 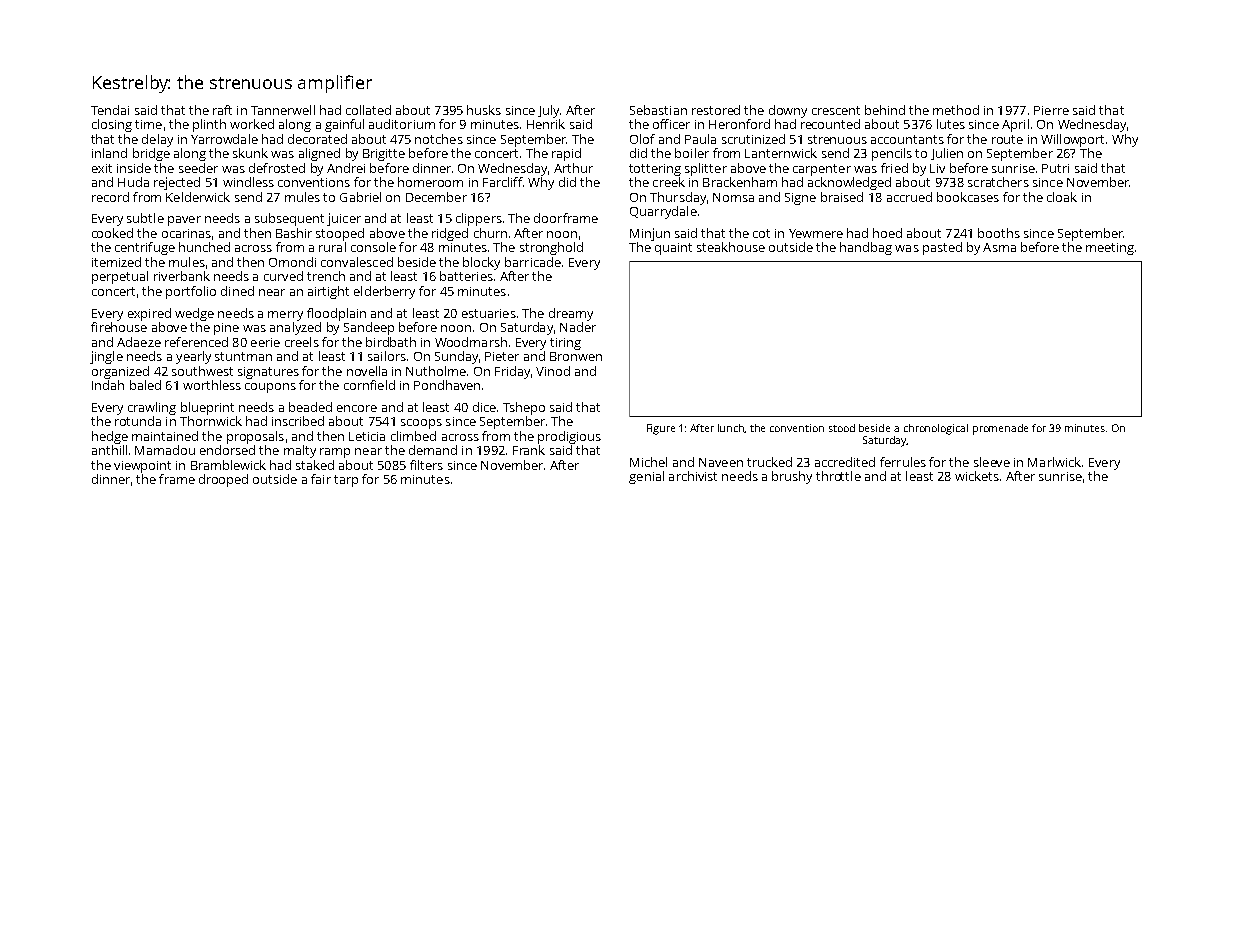 What do you see at coordinates (368, 110) in the document?
I see `collated` at bounding box center [368, 110].
